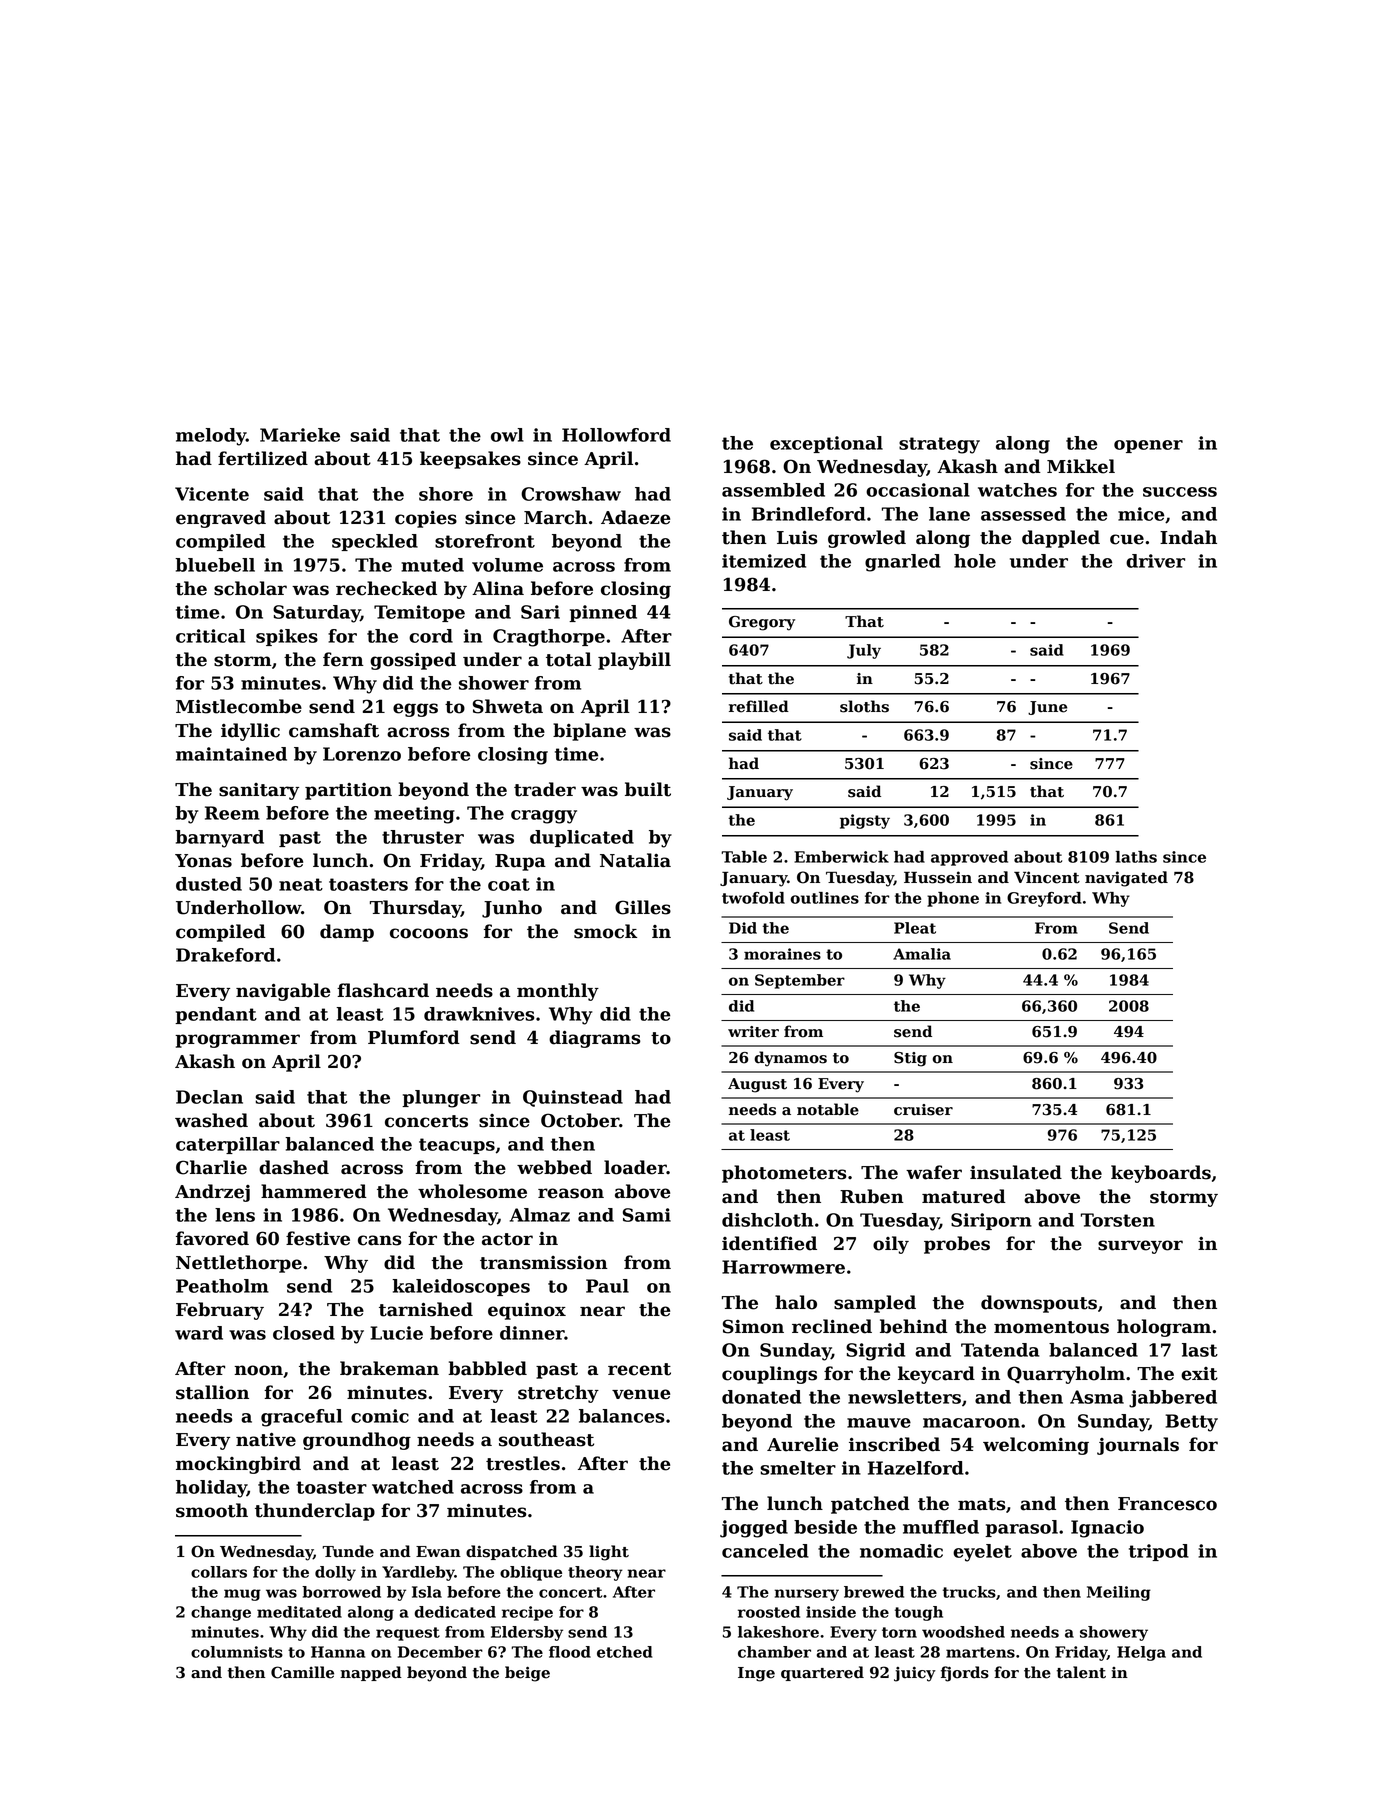  I want to click on collars, so click(219, 1572).
